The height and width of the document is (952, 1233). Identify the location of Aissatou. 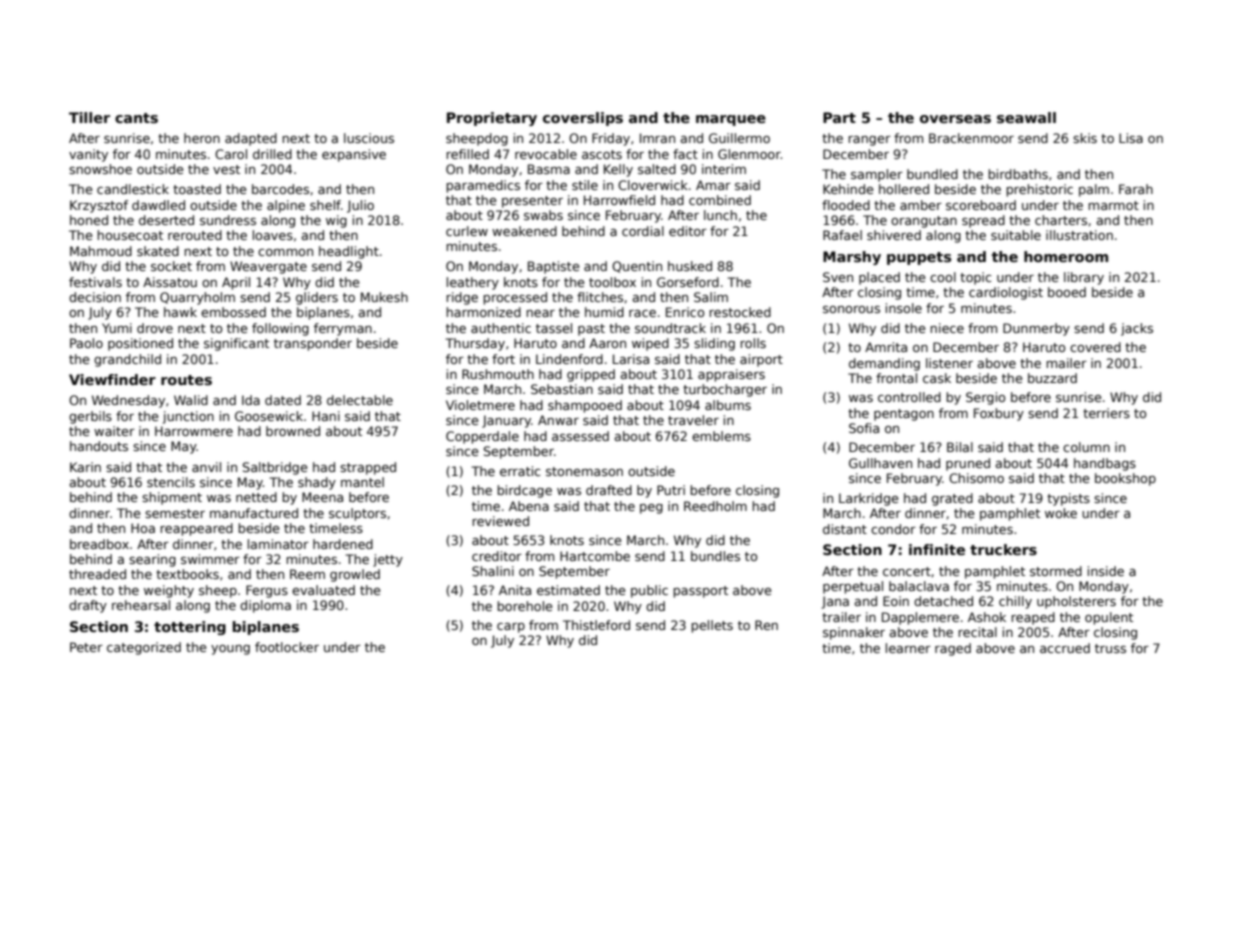
(170, 282).
